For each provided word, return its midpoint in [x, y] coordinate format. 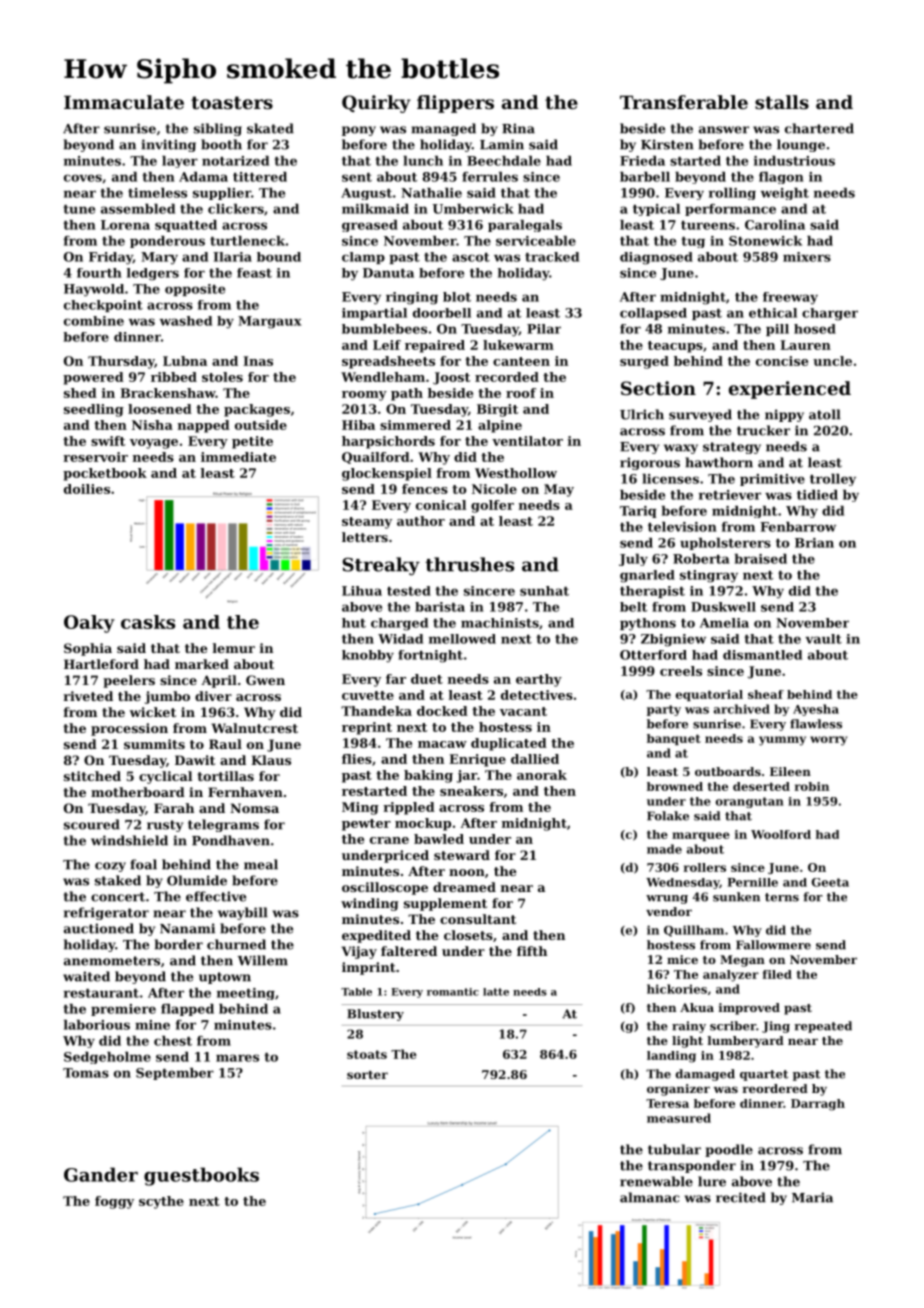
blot [457, 297]
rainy [689, 1027]
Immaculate [124, 102]
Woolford [781, 834]
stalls [782, 102]
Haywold [94, 290]
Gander [101, 1174]
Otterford [653, 655]
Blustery [375, 1015]
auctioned [99, 928]
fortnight [430, 656]
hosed [815, 329]
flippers [455, 104]
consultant [478, 919]
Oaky [89, 624]
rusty [165, 826]
